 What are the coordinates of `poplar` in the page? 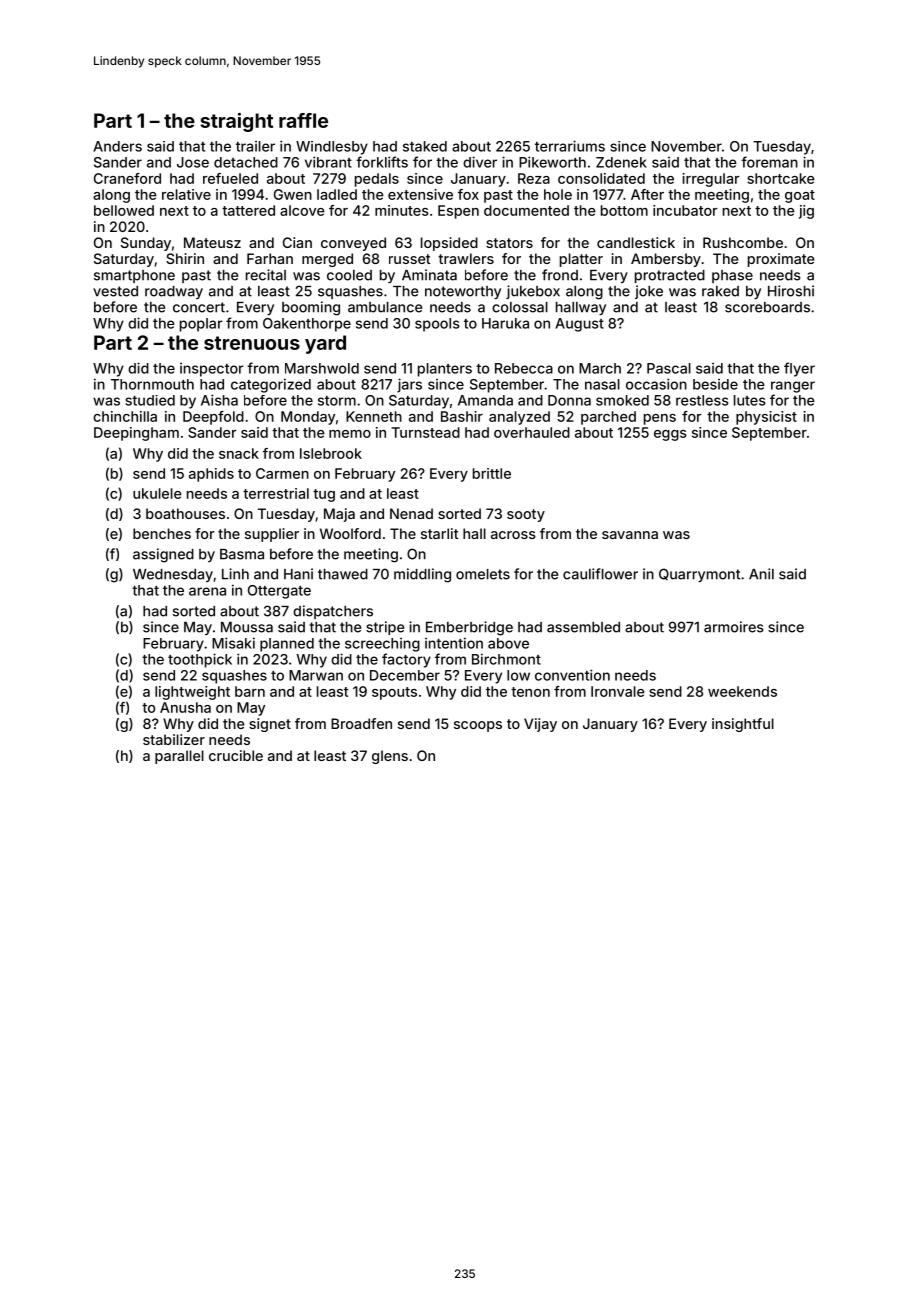 It's located at (201, 325).
